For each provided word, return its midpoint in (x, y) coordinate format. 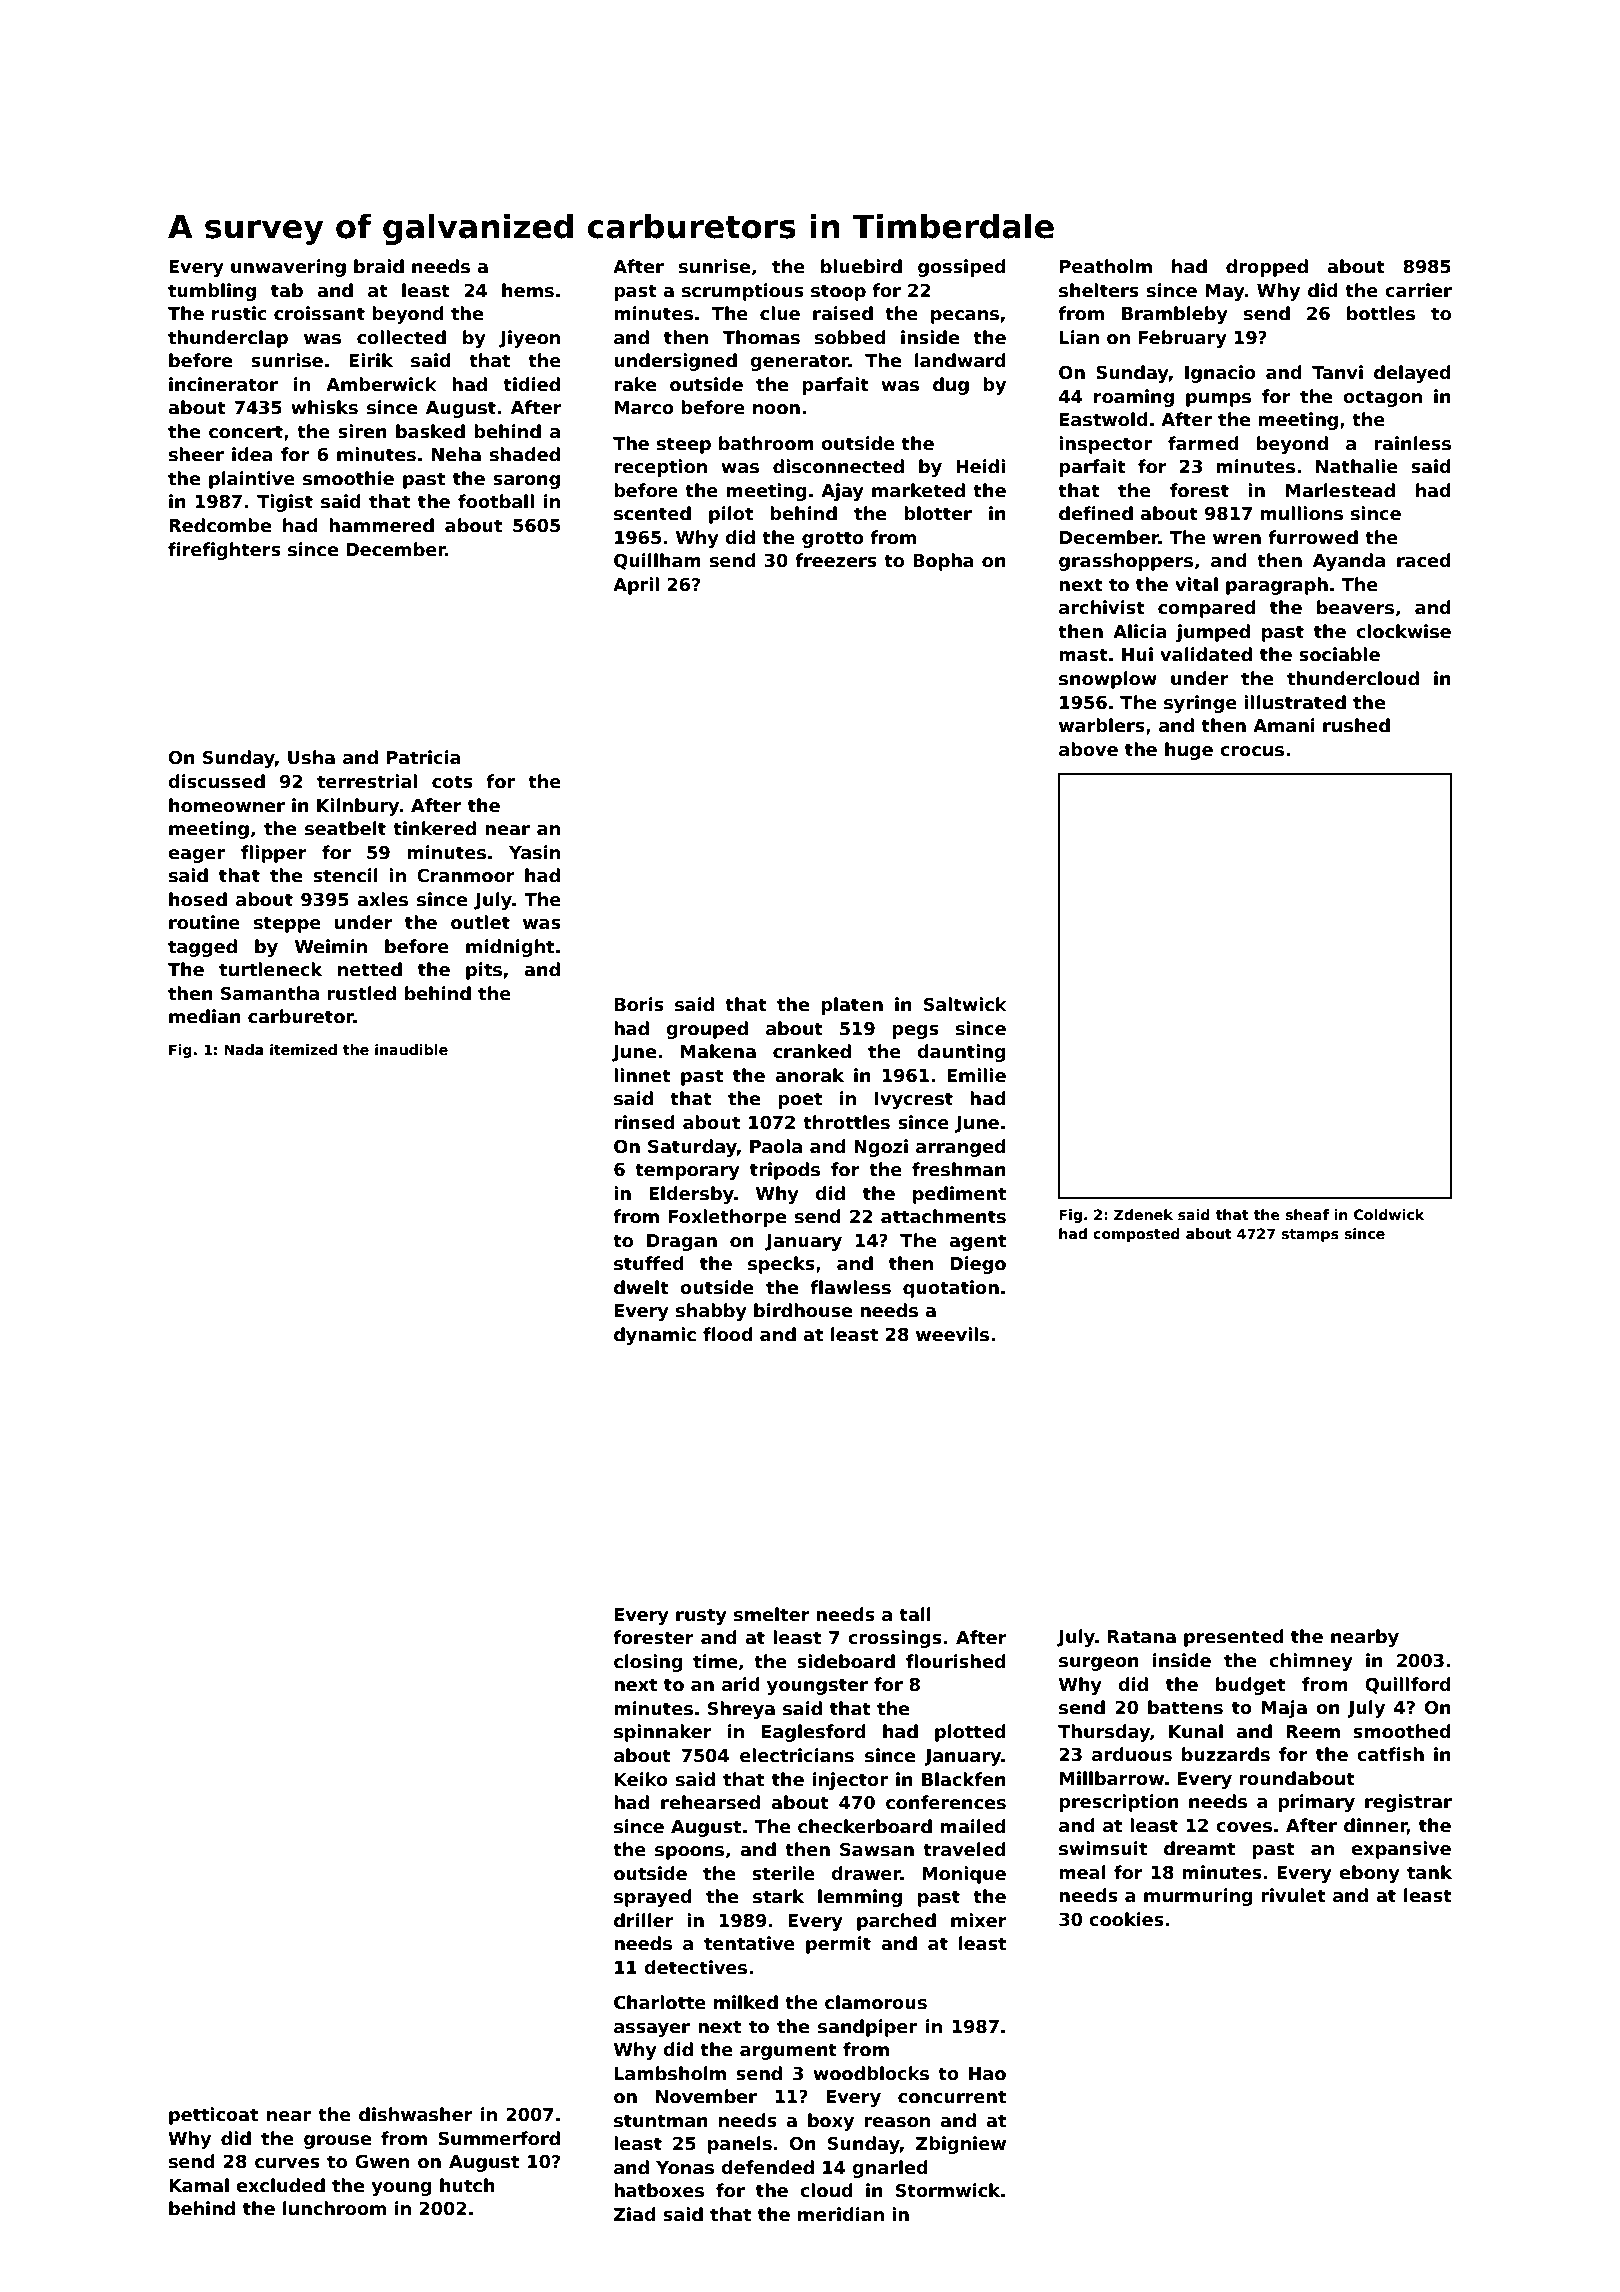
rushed (1356, 725)
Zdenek (1143, 1214)
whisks (324, 407)
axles (382, 899)
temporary (687, 1171)
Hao (987, 2074)
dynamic (655, 1336)
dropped (1267, 268)
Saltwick (965, 1004)
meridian (841, 2214)
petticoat (213, 2116)
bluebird (861, 266)
